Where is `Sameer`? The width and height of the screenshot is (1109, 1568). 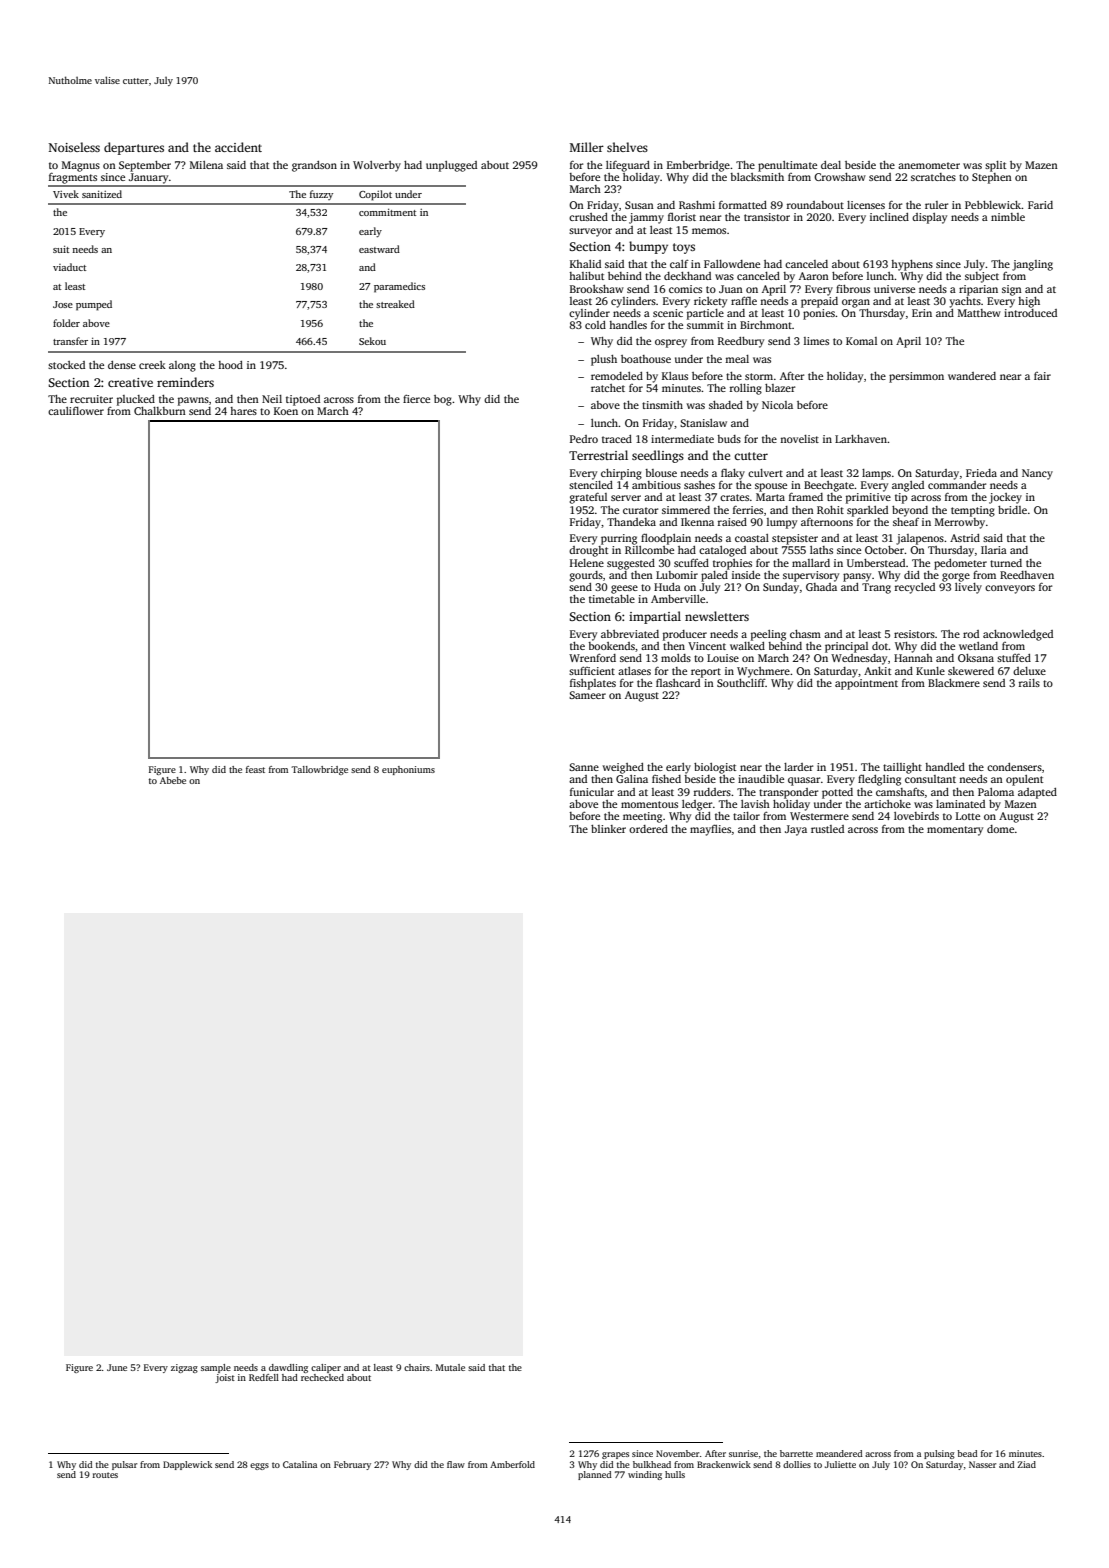 Sameer is located at coordinates (587, 695).
